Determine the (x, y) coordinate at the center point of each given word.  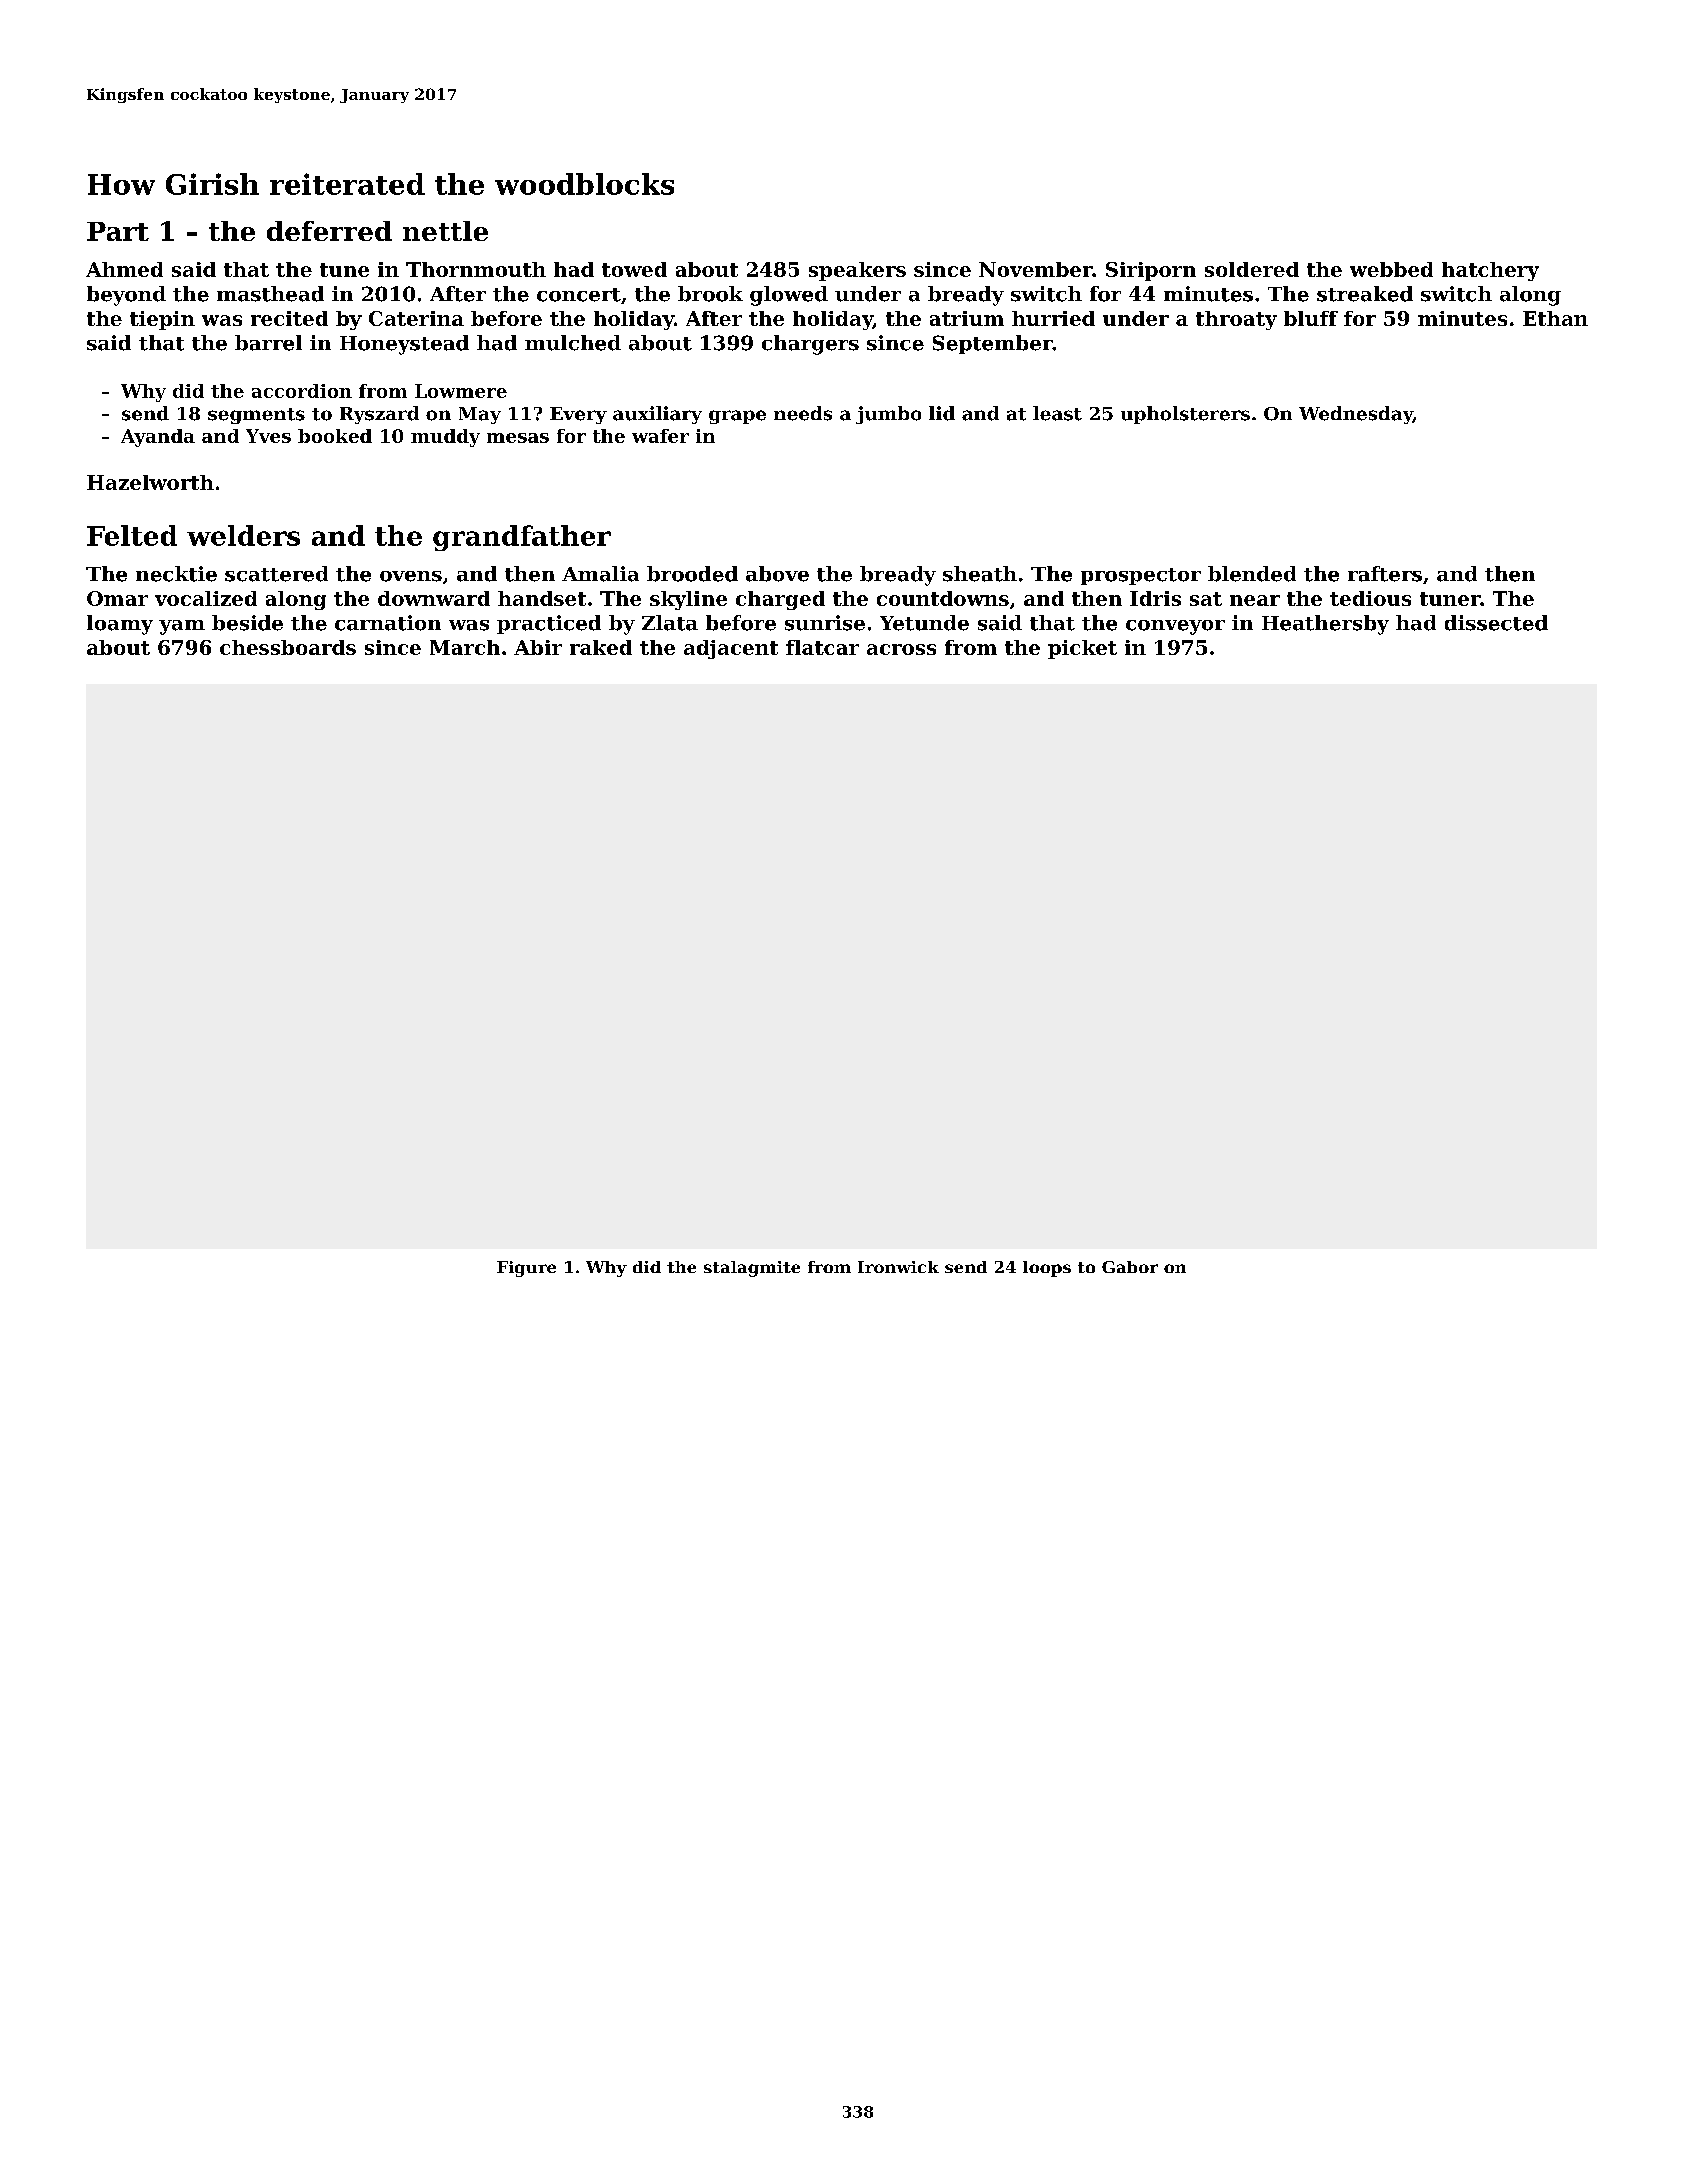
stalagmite (752, 1269)
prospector (1141, 576)
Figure (526, 1269)
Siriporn (1151, 271)
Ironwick (898, 1267)
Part (118, 231)
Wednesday (1356, 415)
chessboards (288, 647)
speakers (857, 271)
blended (1252, 574)
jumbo (888, 415)
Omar (117, 598)
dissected (1496, 623)
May (480, 415)
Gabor (1130, 1267)
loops (1047, 1269)
